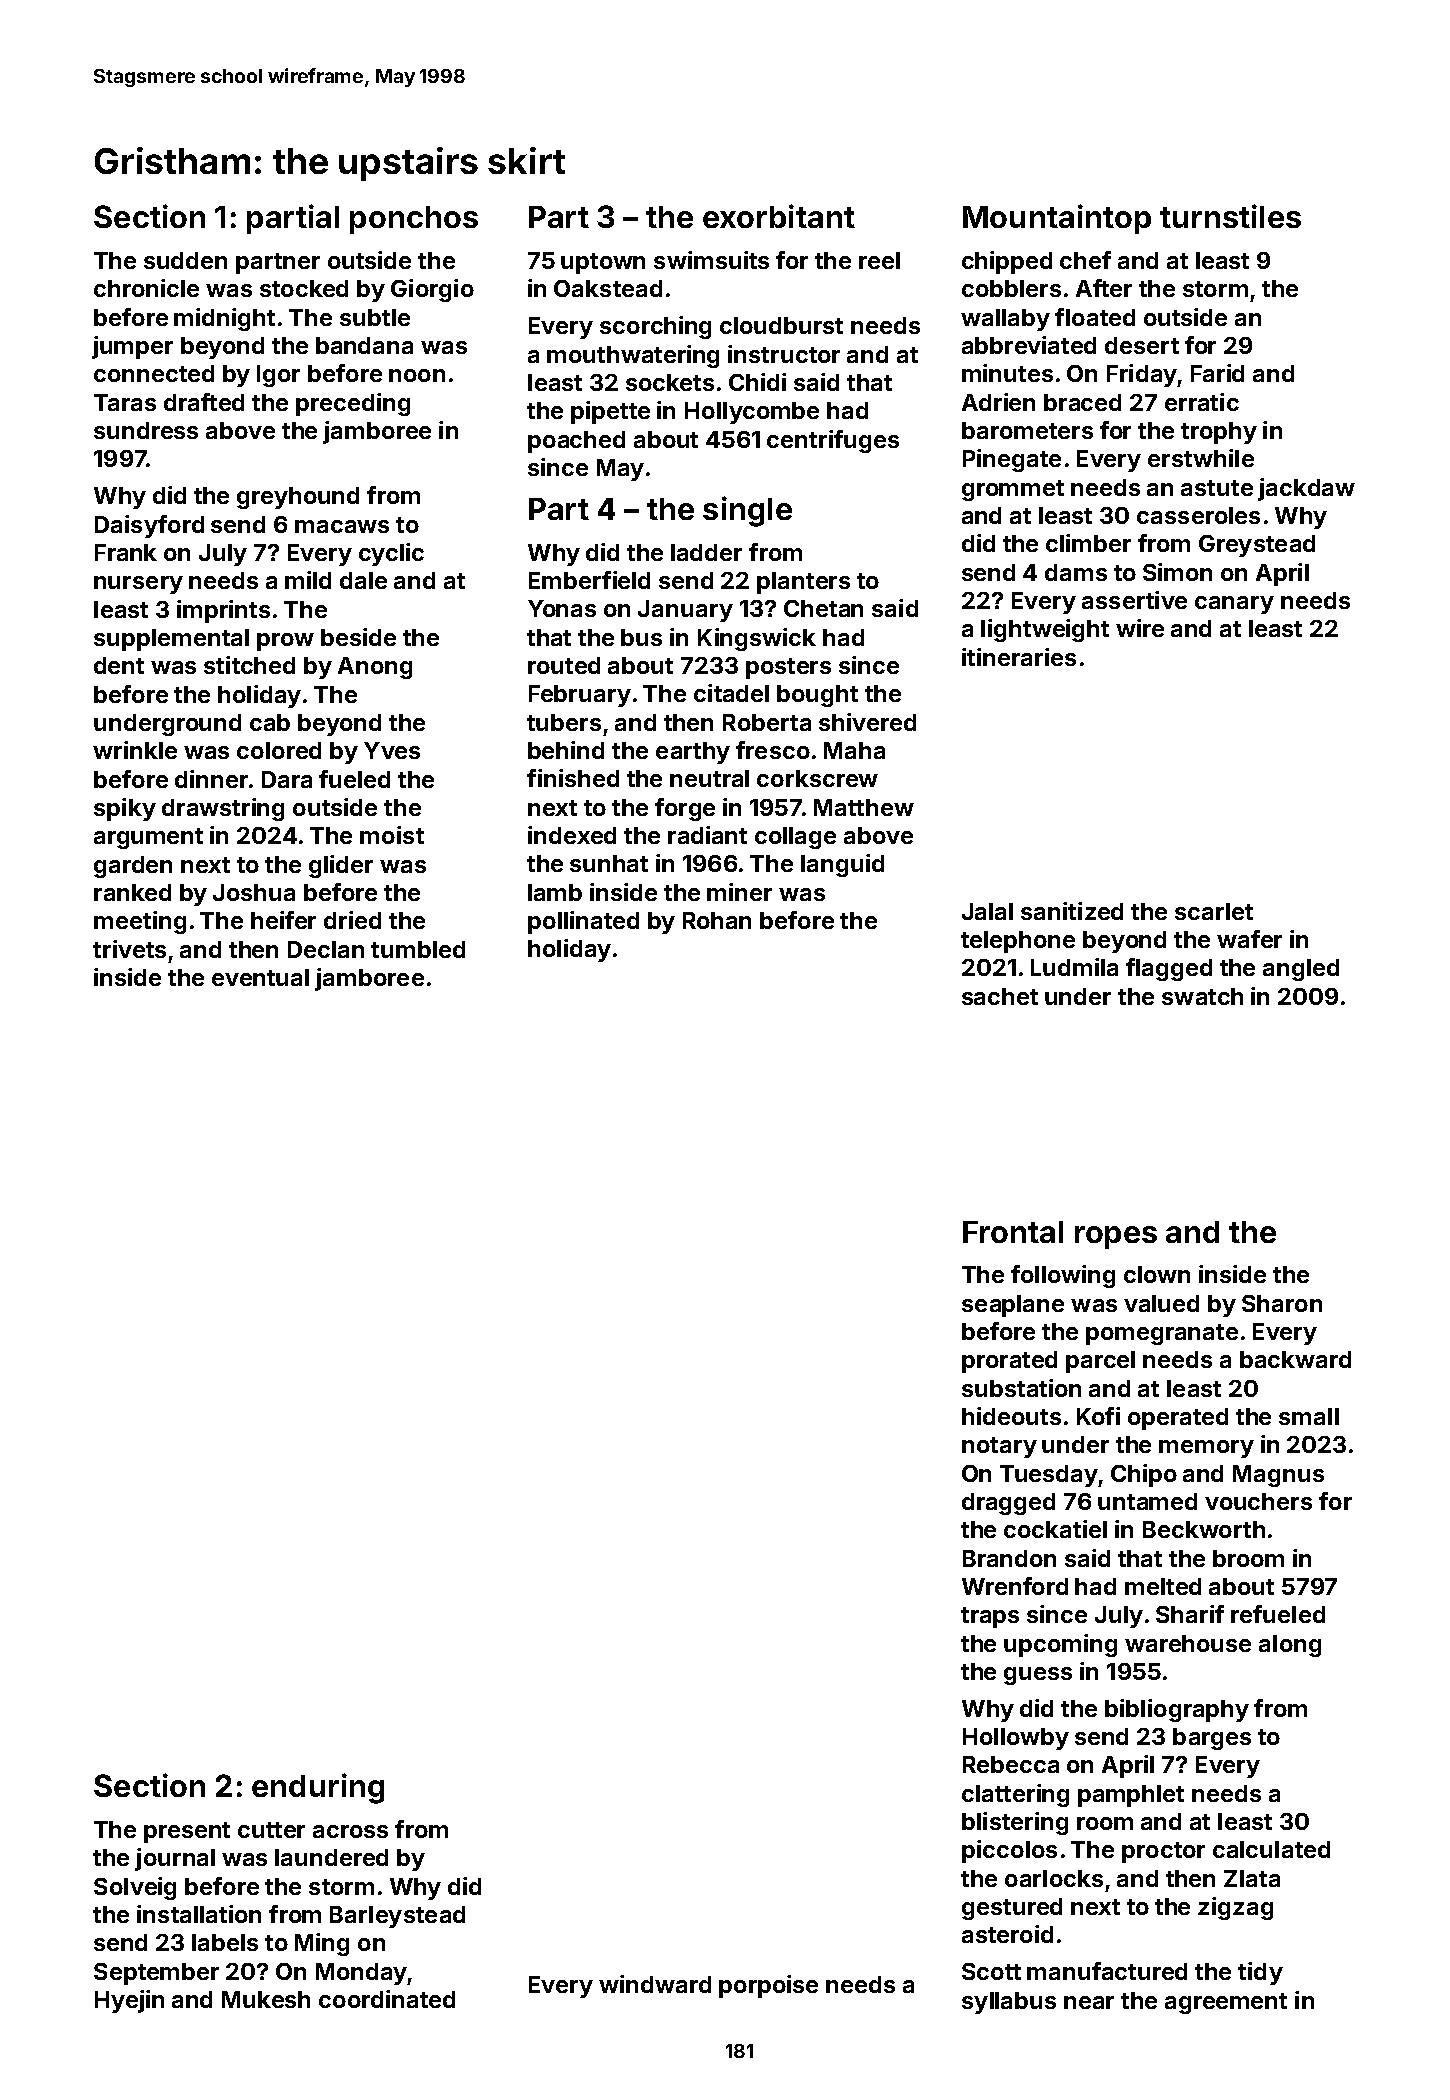 This page has height=2100, width=1450. Describe the element at coordinates (353, 404) in the page. I see `preceding` at that location.
